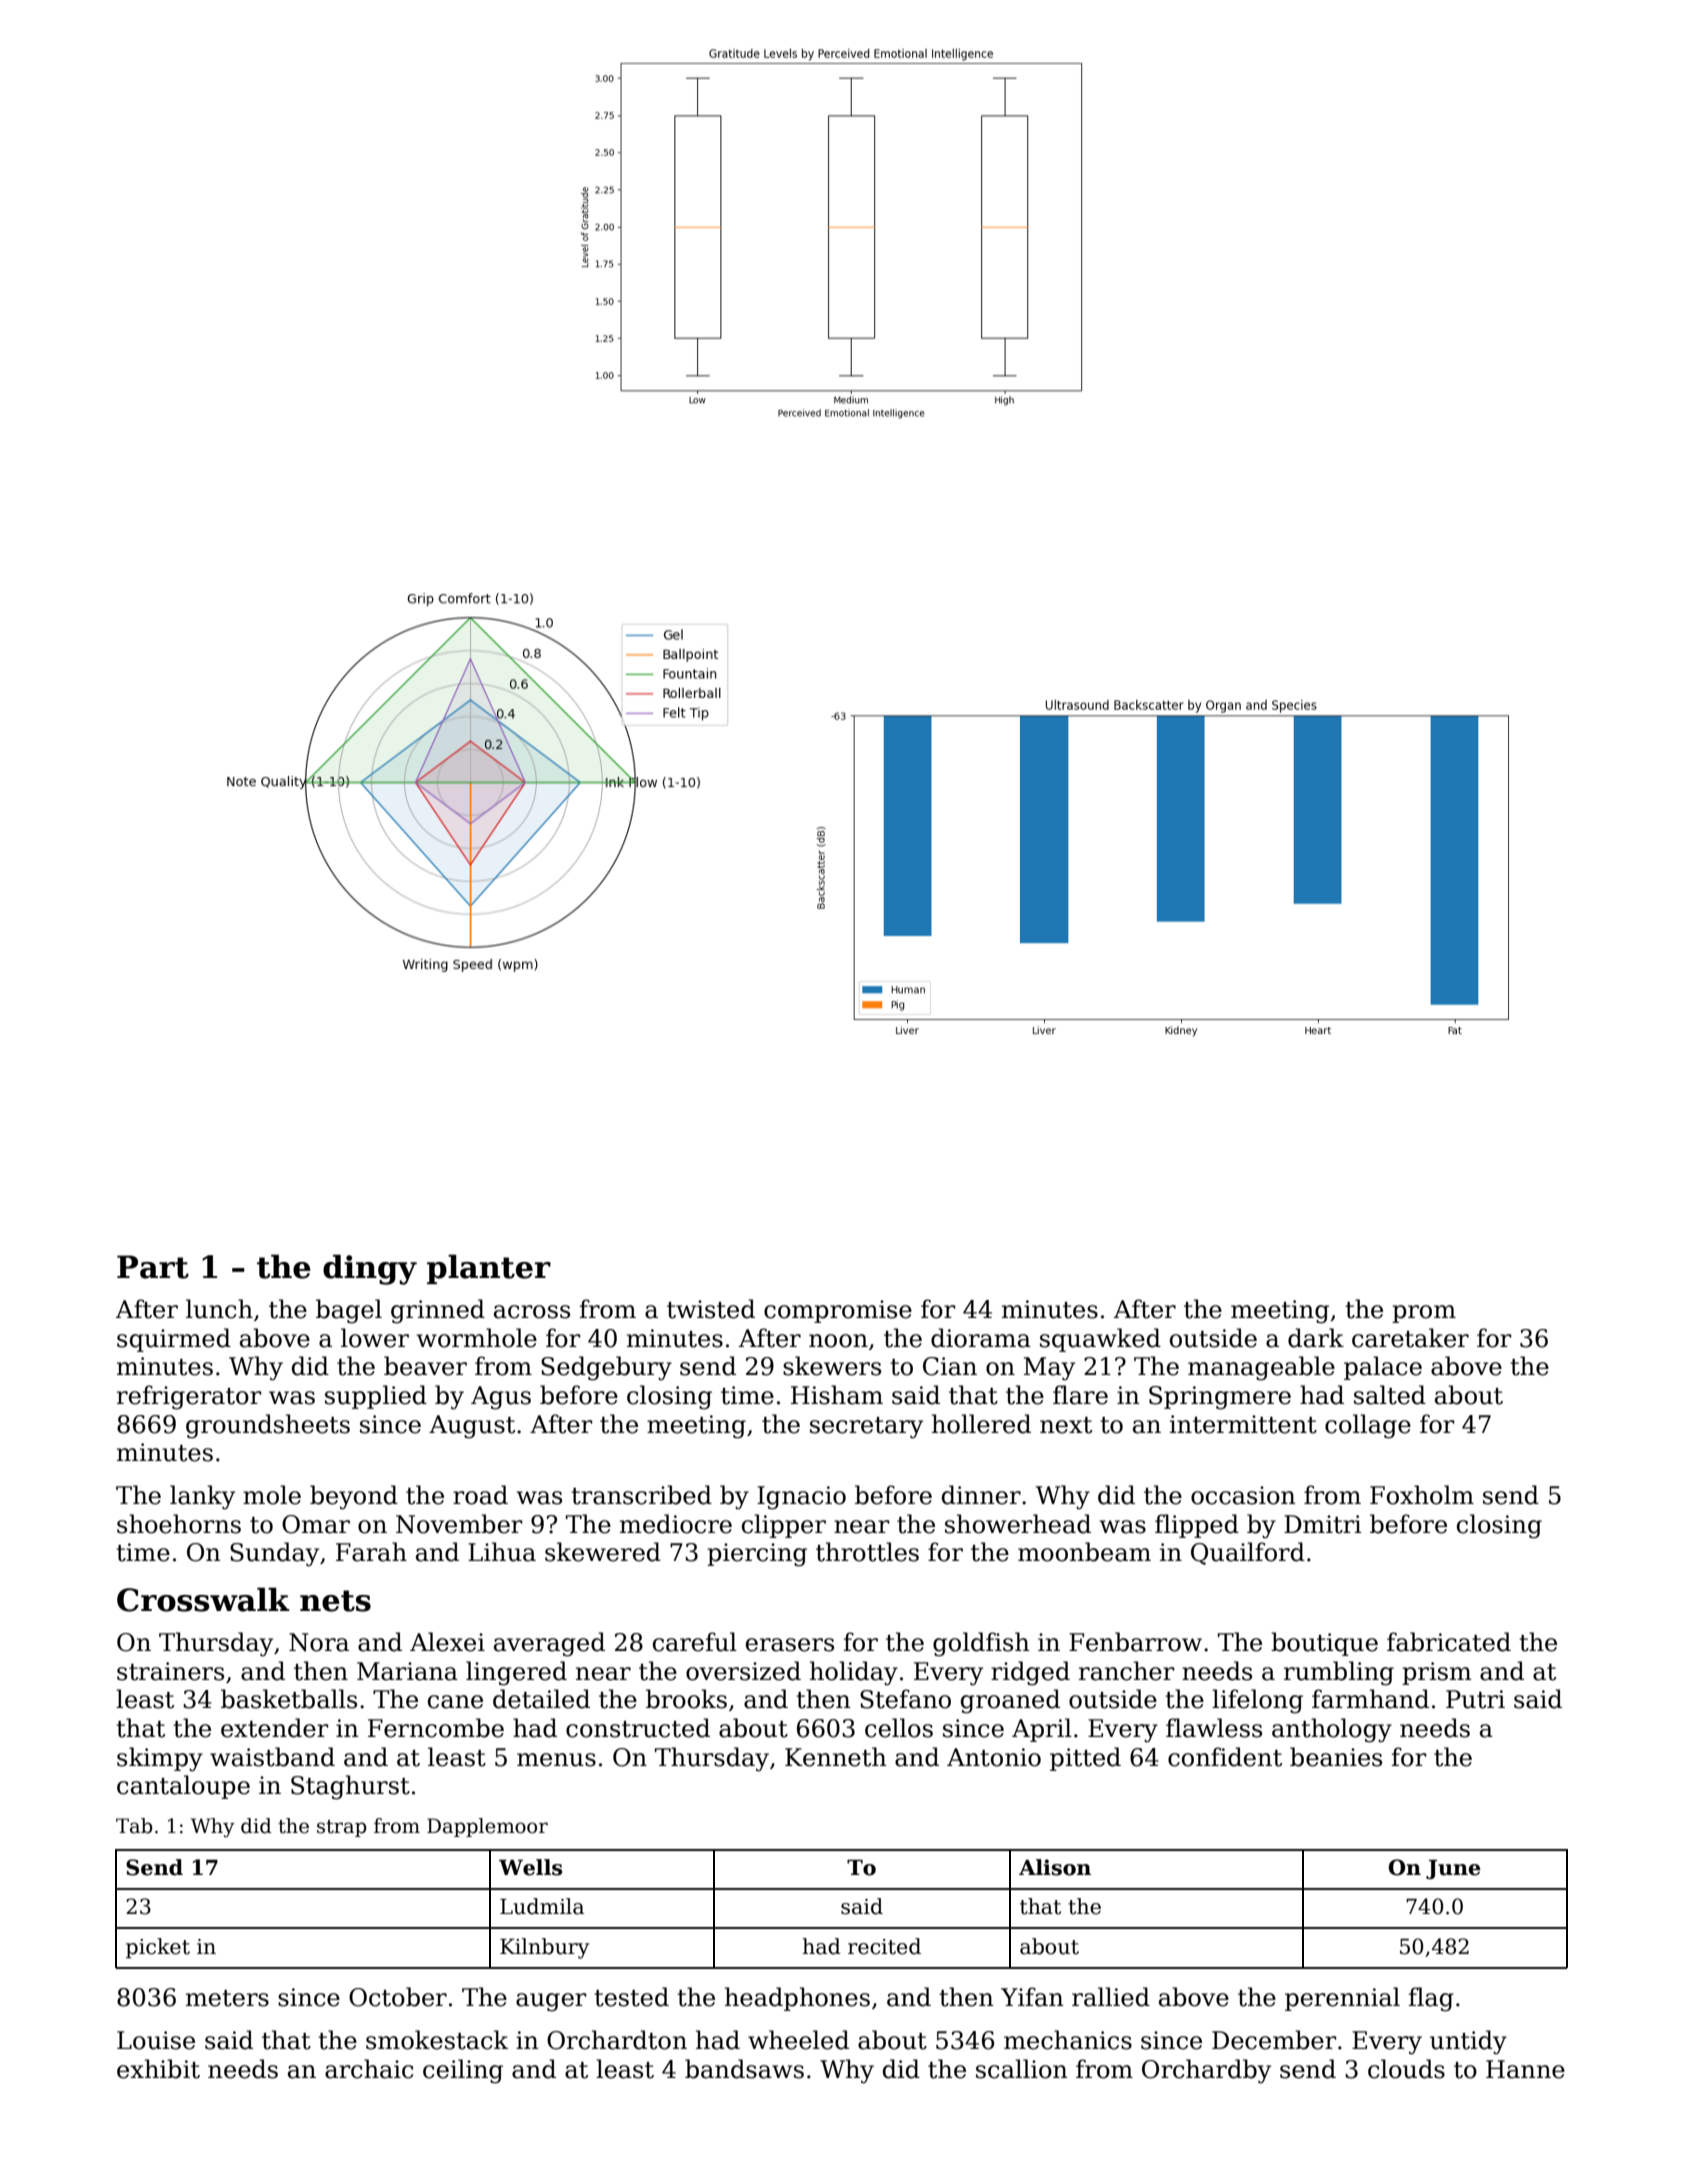 The width and height of the page is (1683, 2178). What do you see at coordinates (1243, 1424) in the page?
I see `intermittent` at bounding box center [1243, 1424].
